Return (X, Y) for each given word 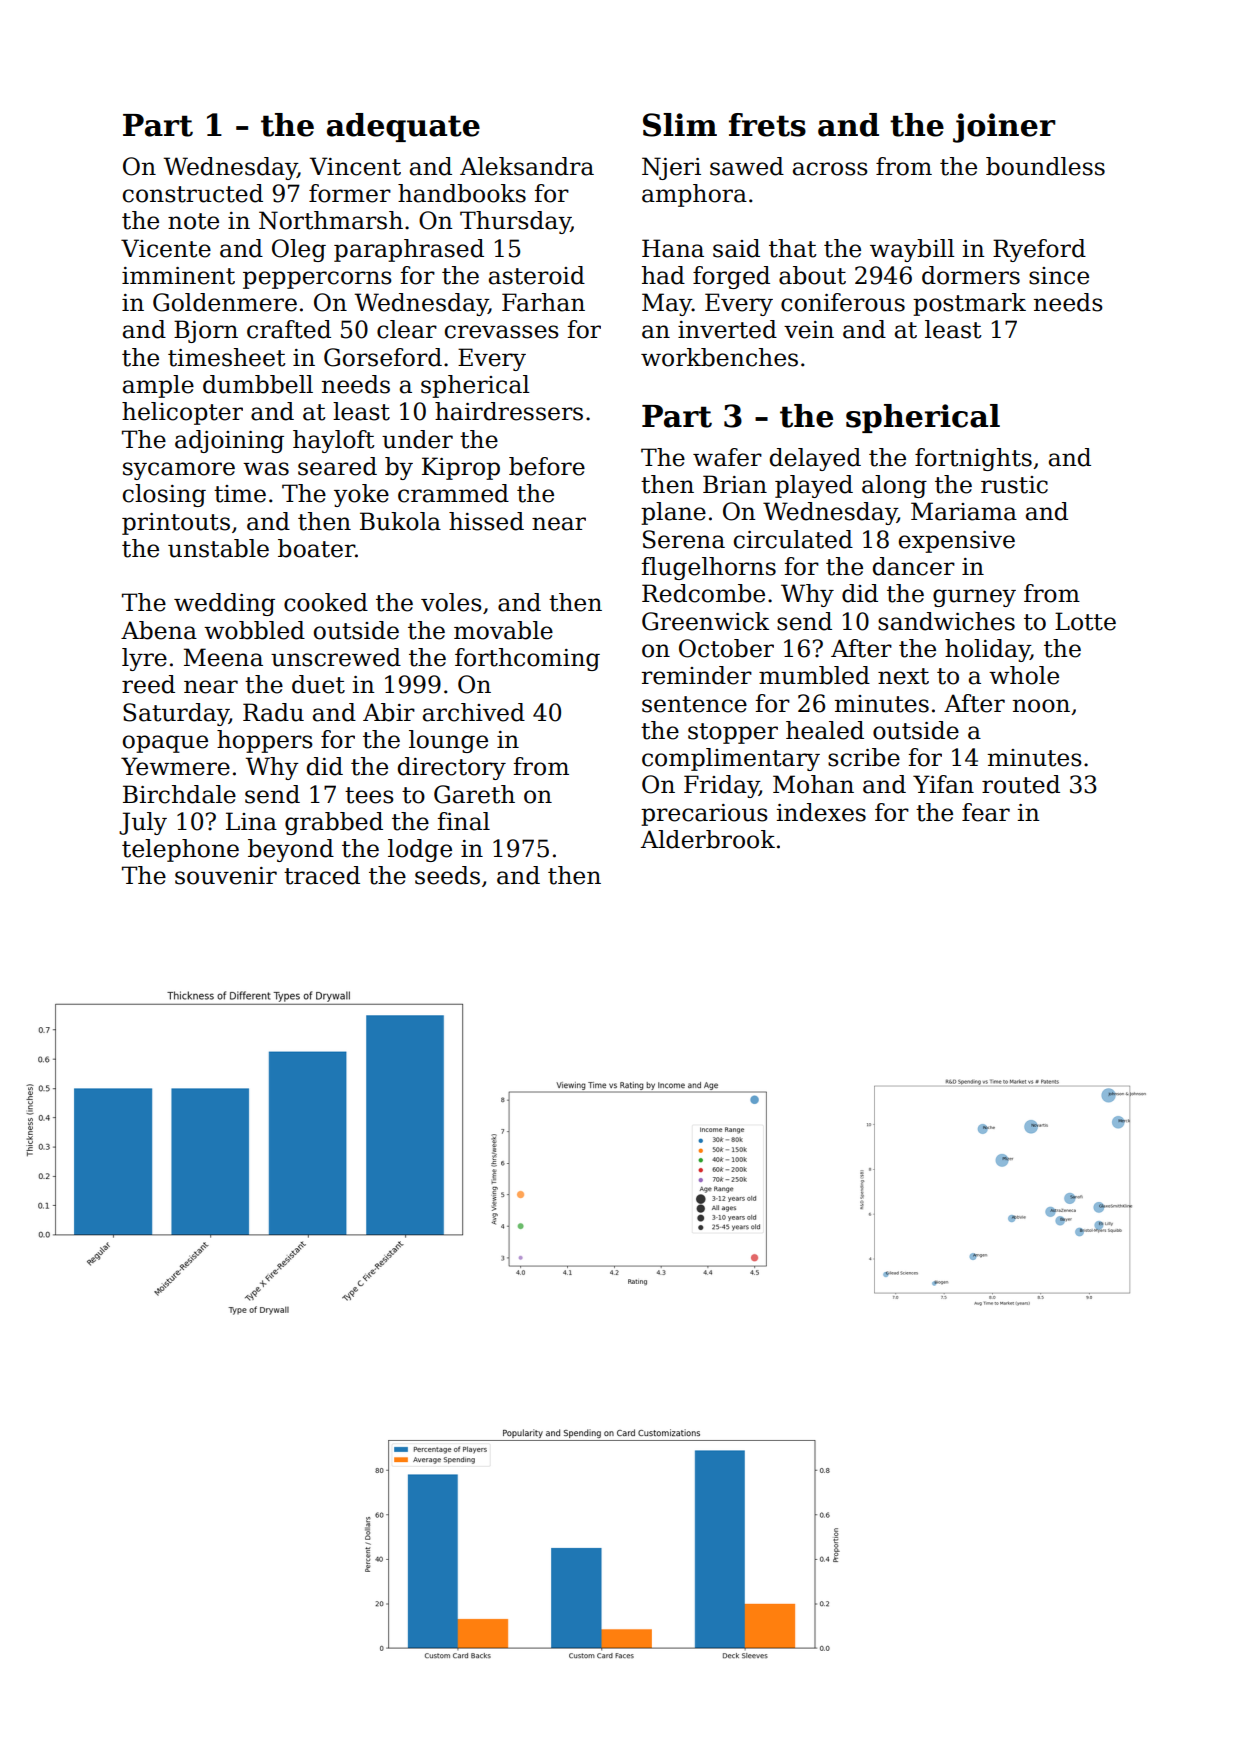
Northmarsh (331, 220)
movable (503, 630)
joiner (1004, 128)
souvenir (226, 876)
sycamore (179, 471)
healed (825, 730)
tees (369, 795)
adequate (403, 127)
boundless (1045, 166)
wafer (727, 457)
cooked (326, 602)
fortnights (973, 459)
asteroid (537, 275)
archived (474, 712)
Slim (680, 125)
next (903, 676)
